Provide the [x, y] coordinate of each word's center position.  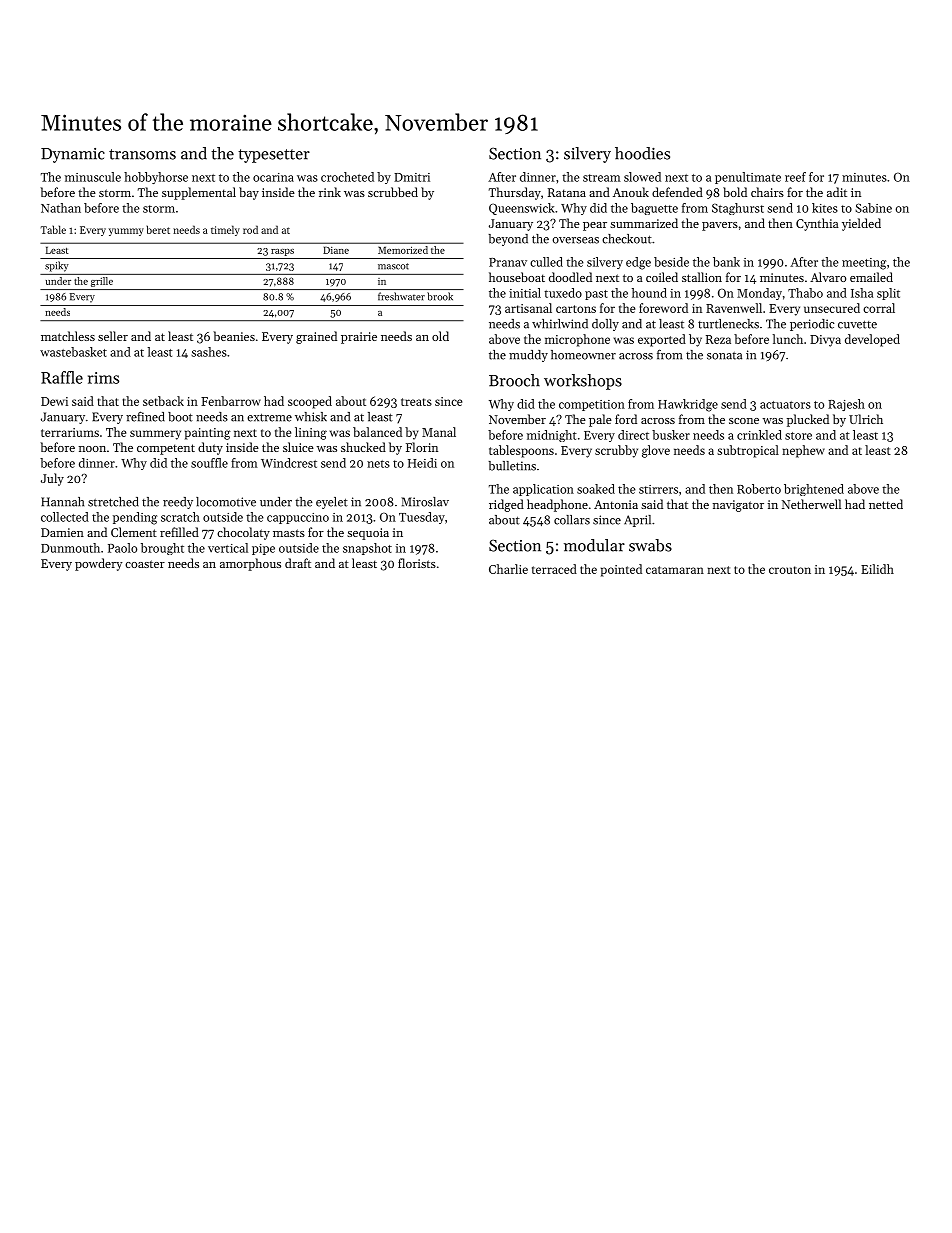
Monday [759, 294]
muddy [528, 356]
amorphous [250, 564]
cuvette [857, 324]
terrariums [70, 432]
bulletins [512, 466]
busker [671, 435]
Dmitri [412, 177]
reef [795, 177]
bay [249, 193]
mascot [393, 266]
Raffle [62, 377]
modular [594, 545]
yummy [126, 232]
